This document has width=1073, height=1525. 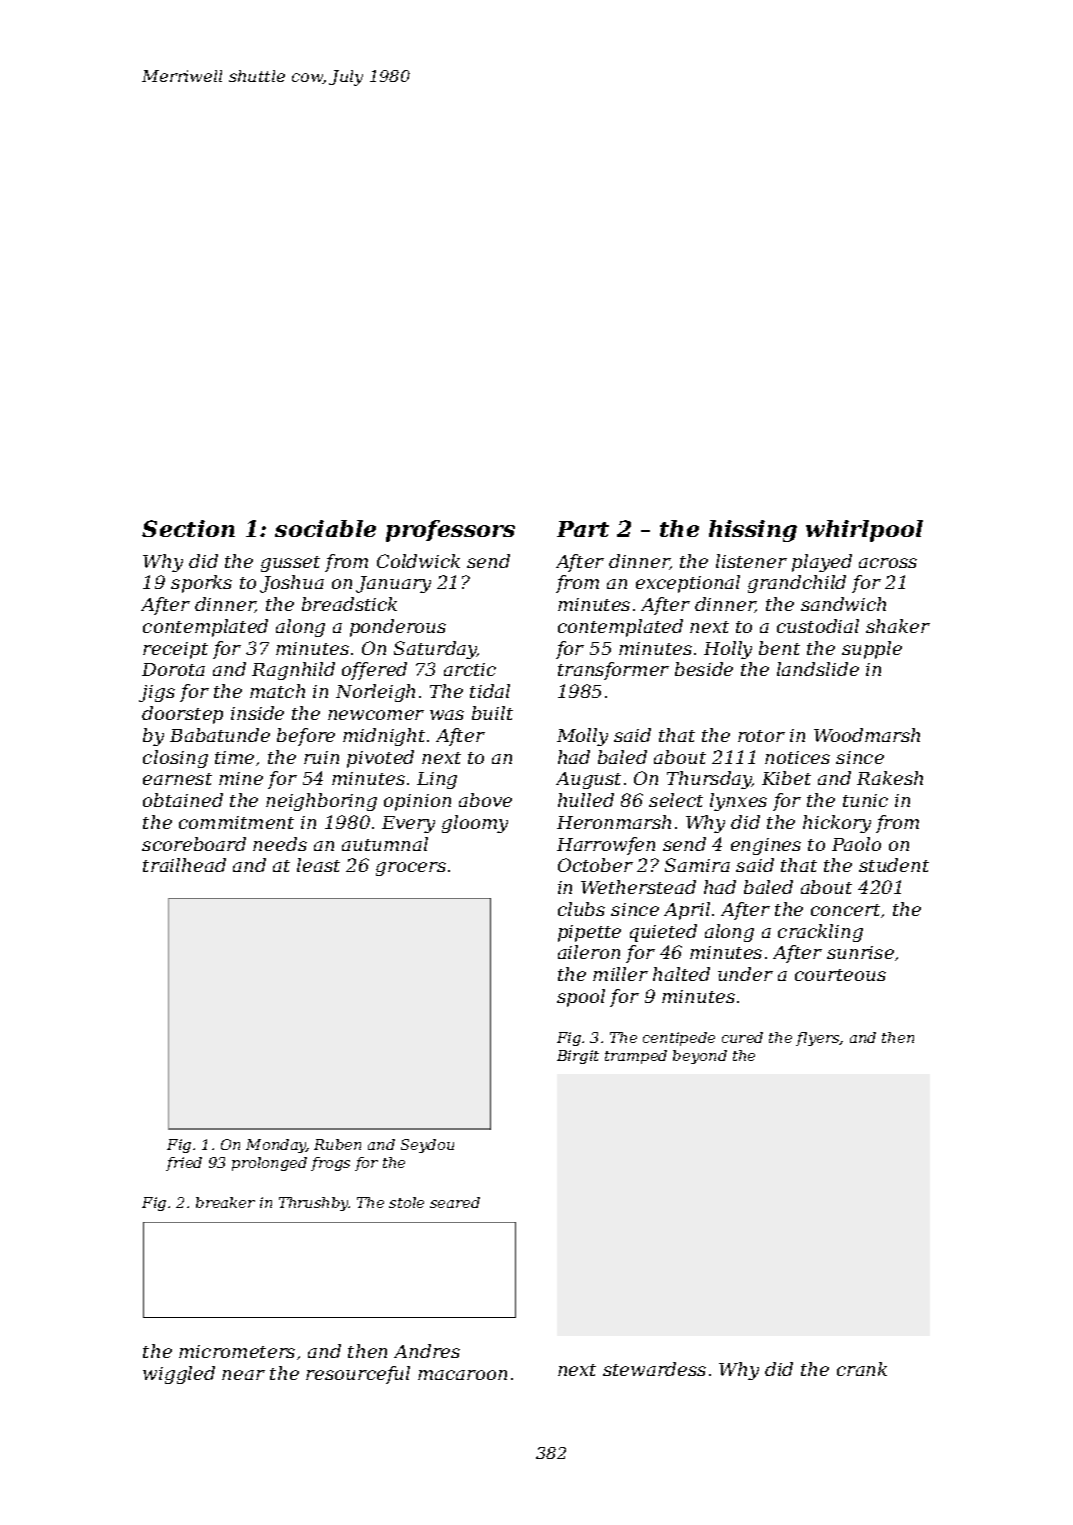 I want to click on breaker, so click(x=225, y=1202).
